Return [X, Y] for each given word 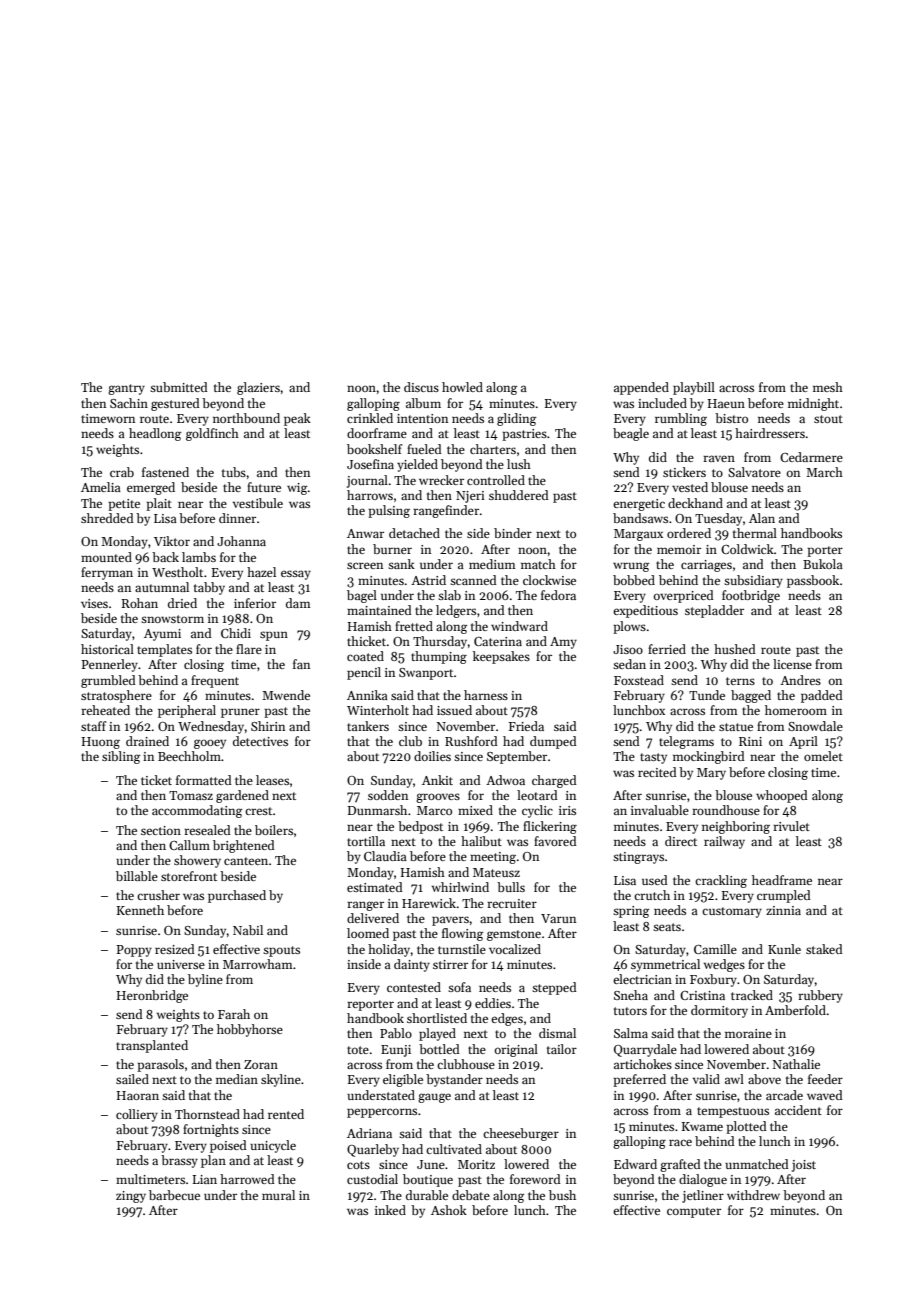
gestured [175, 404]
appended [641, 388]
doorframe [377, 433]
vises [94, 603]
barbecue [174, 1195]
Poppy [134, 951]
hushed [735, 649]
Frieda [526, 726]
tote [358, 1050]
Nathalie [796, 1064]
